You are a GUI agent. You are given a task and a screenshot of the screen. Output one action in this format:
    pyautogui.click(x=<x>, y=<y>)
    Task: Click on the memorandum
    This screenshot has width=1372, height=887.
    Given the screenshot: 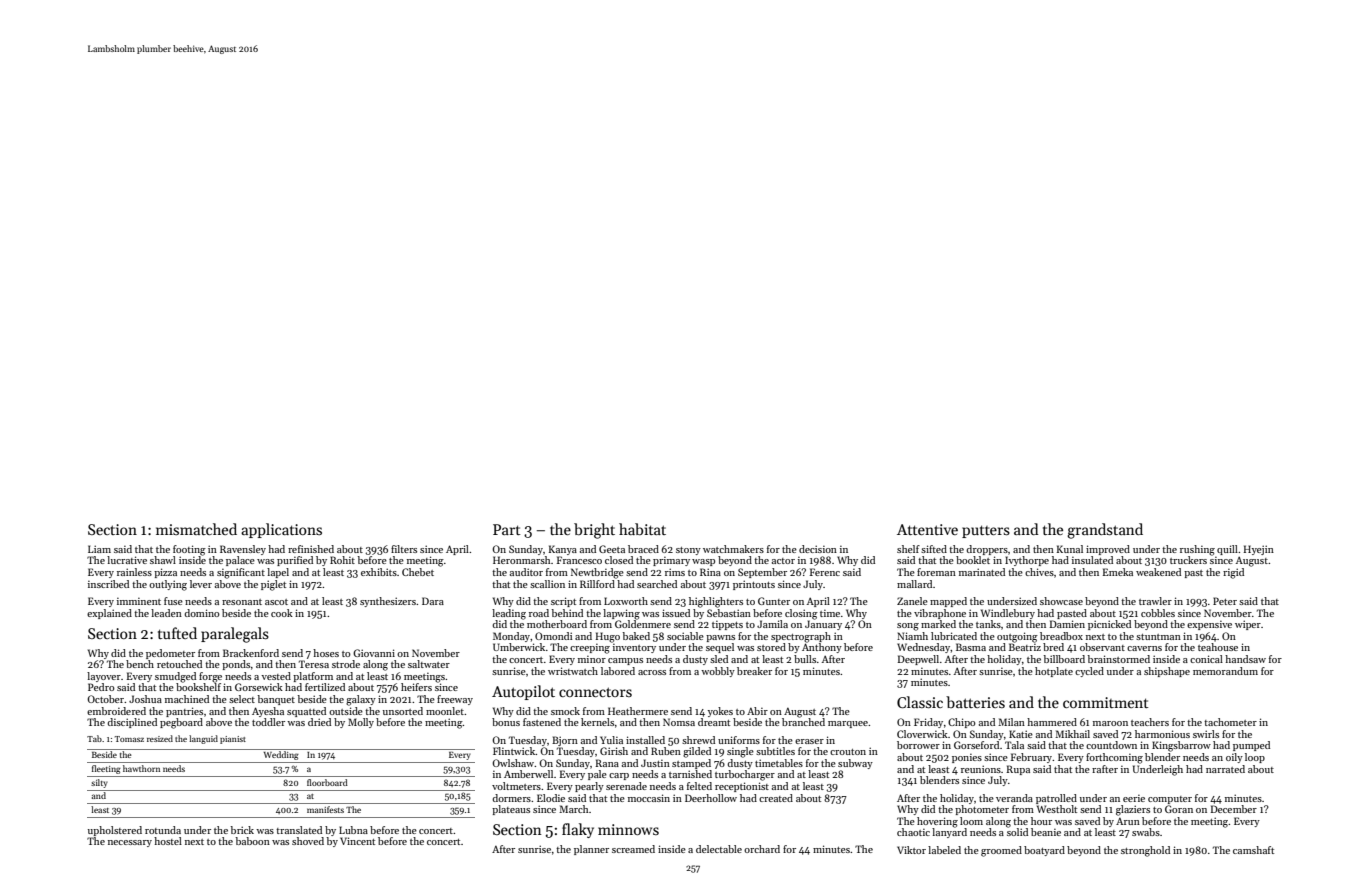 What is the action you would take?
    pyautogui.click(x=1225, y=671)
